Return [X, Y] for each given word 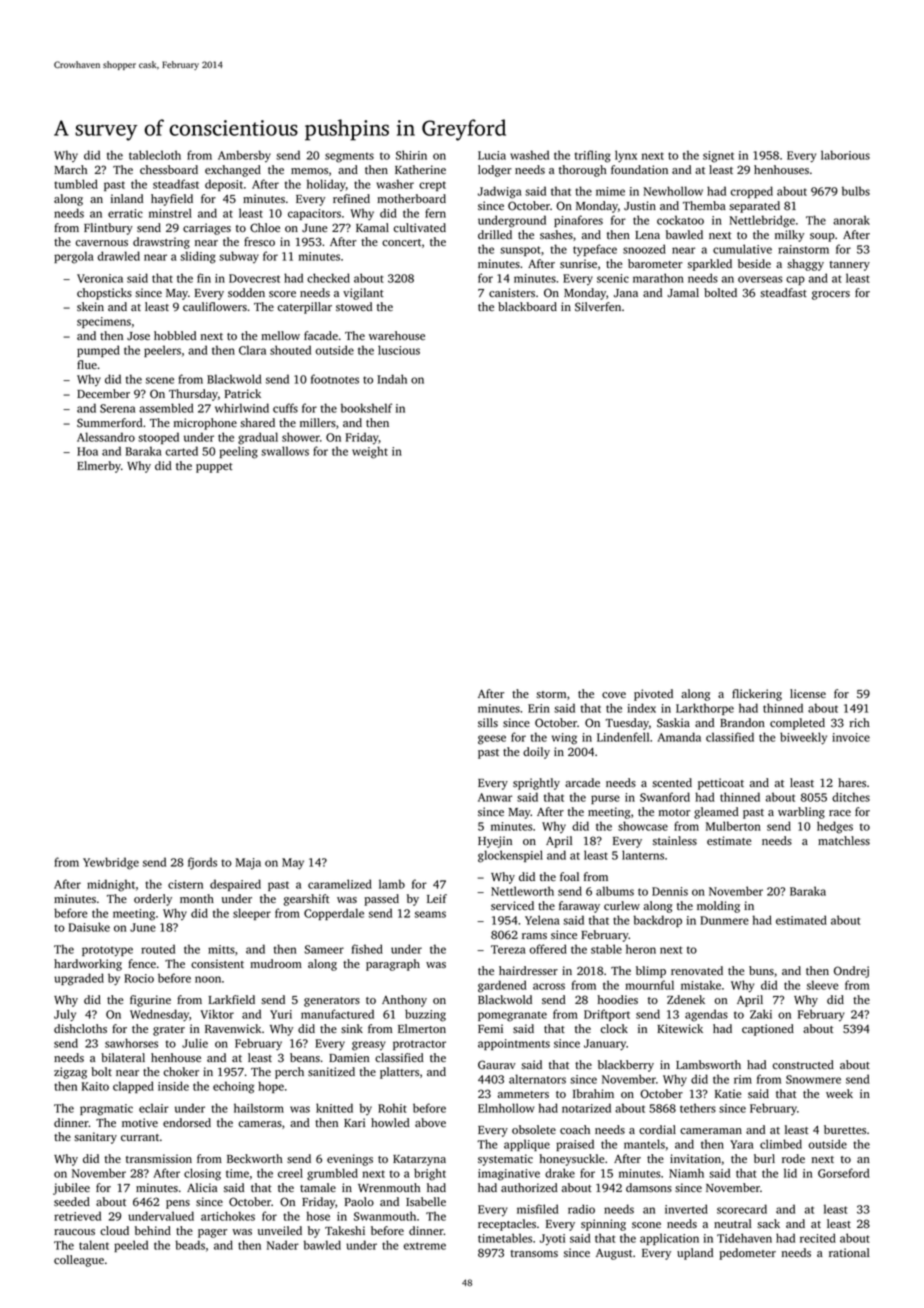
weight [370, 452]
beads [190, 1245]
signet [718, 157]
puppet [214, 468]
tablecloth [155, 155]
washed [529, 155]
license [808, 693]
